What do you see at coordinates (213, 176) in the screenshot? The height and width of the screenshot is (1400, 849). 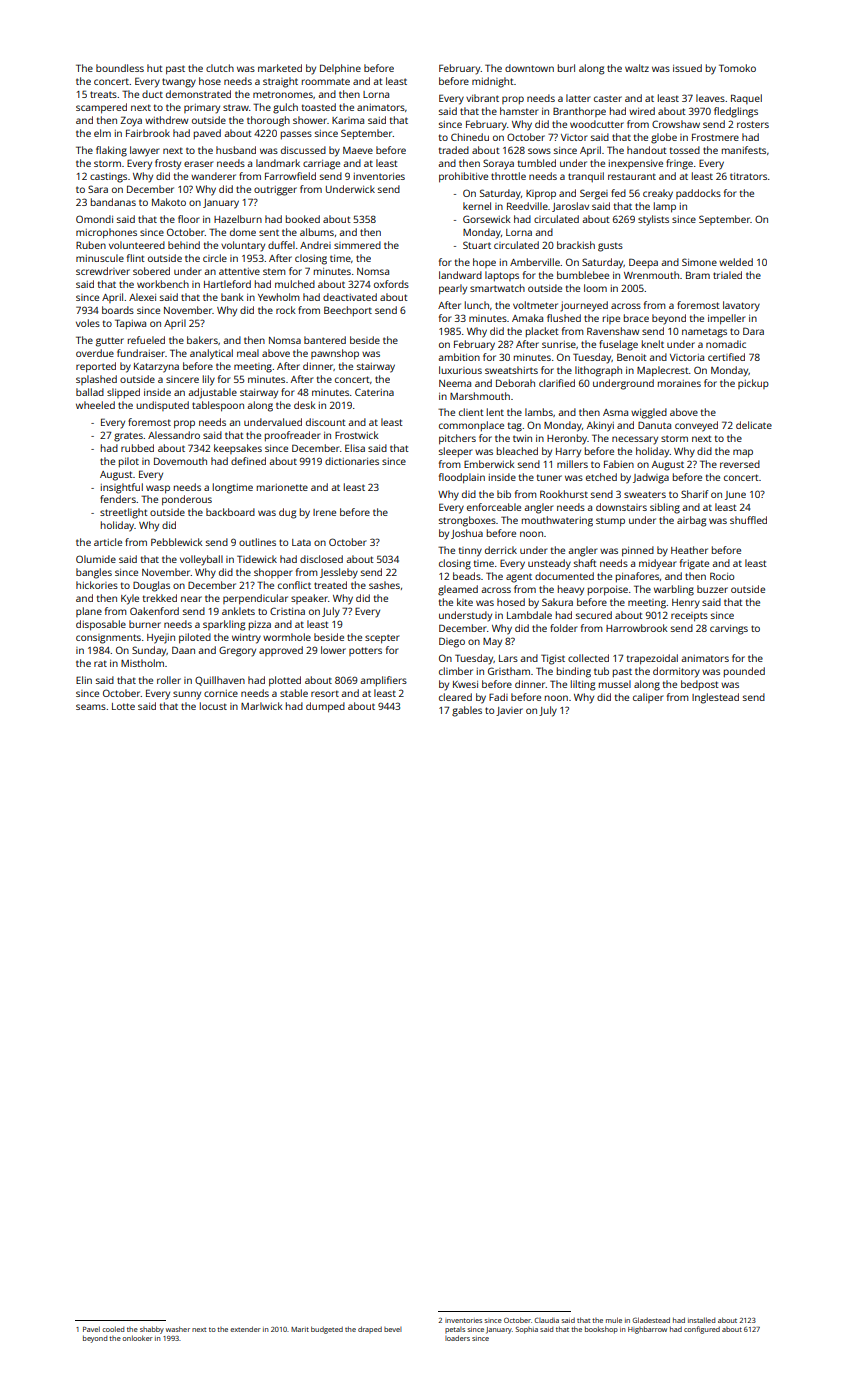 I see `wanderer` at bounding box center [213, 176].
